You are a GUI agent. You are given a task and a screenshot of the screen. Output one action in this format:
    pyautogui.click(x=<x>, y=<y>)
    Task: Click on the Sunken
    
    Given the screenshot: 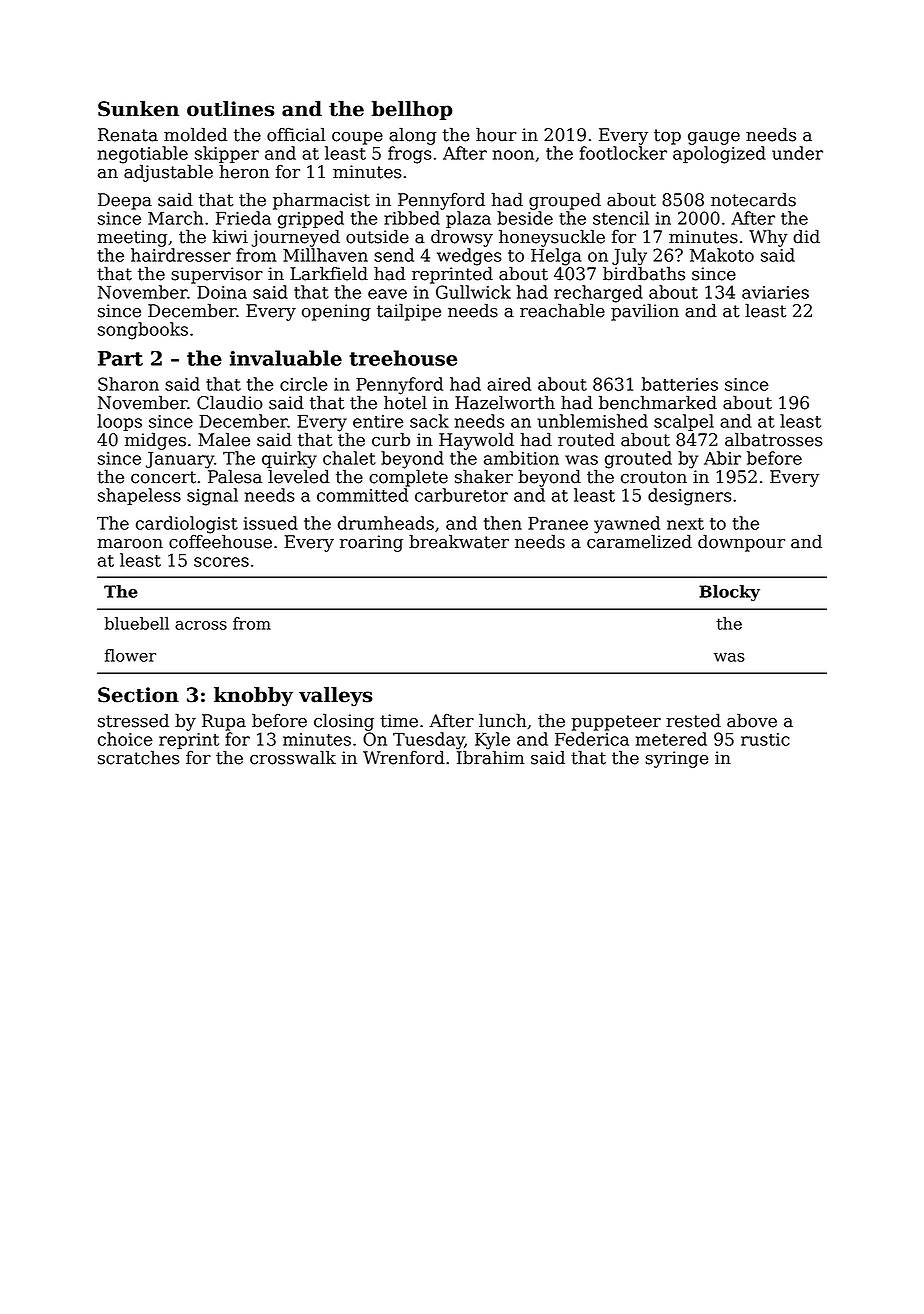 What is the action you would take?
    pyautogui.click(x=138, y=109)
